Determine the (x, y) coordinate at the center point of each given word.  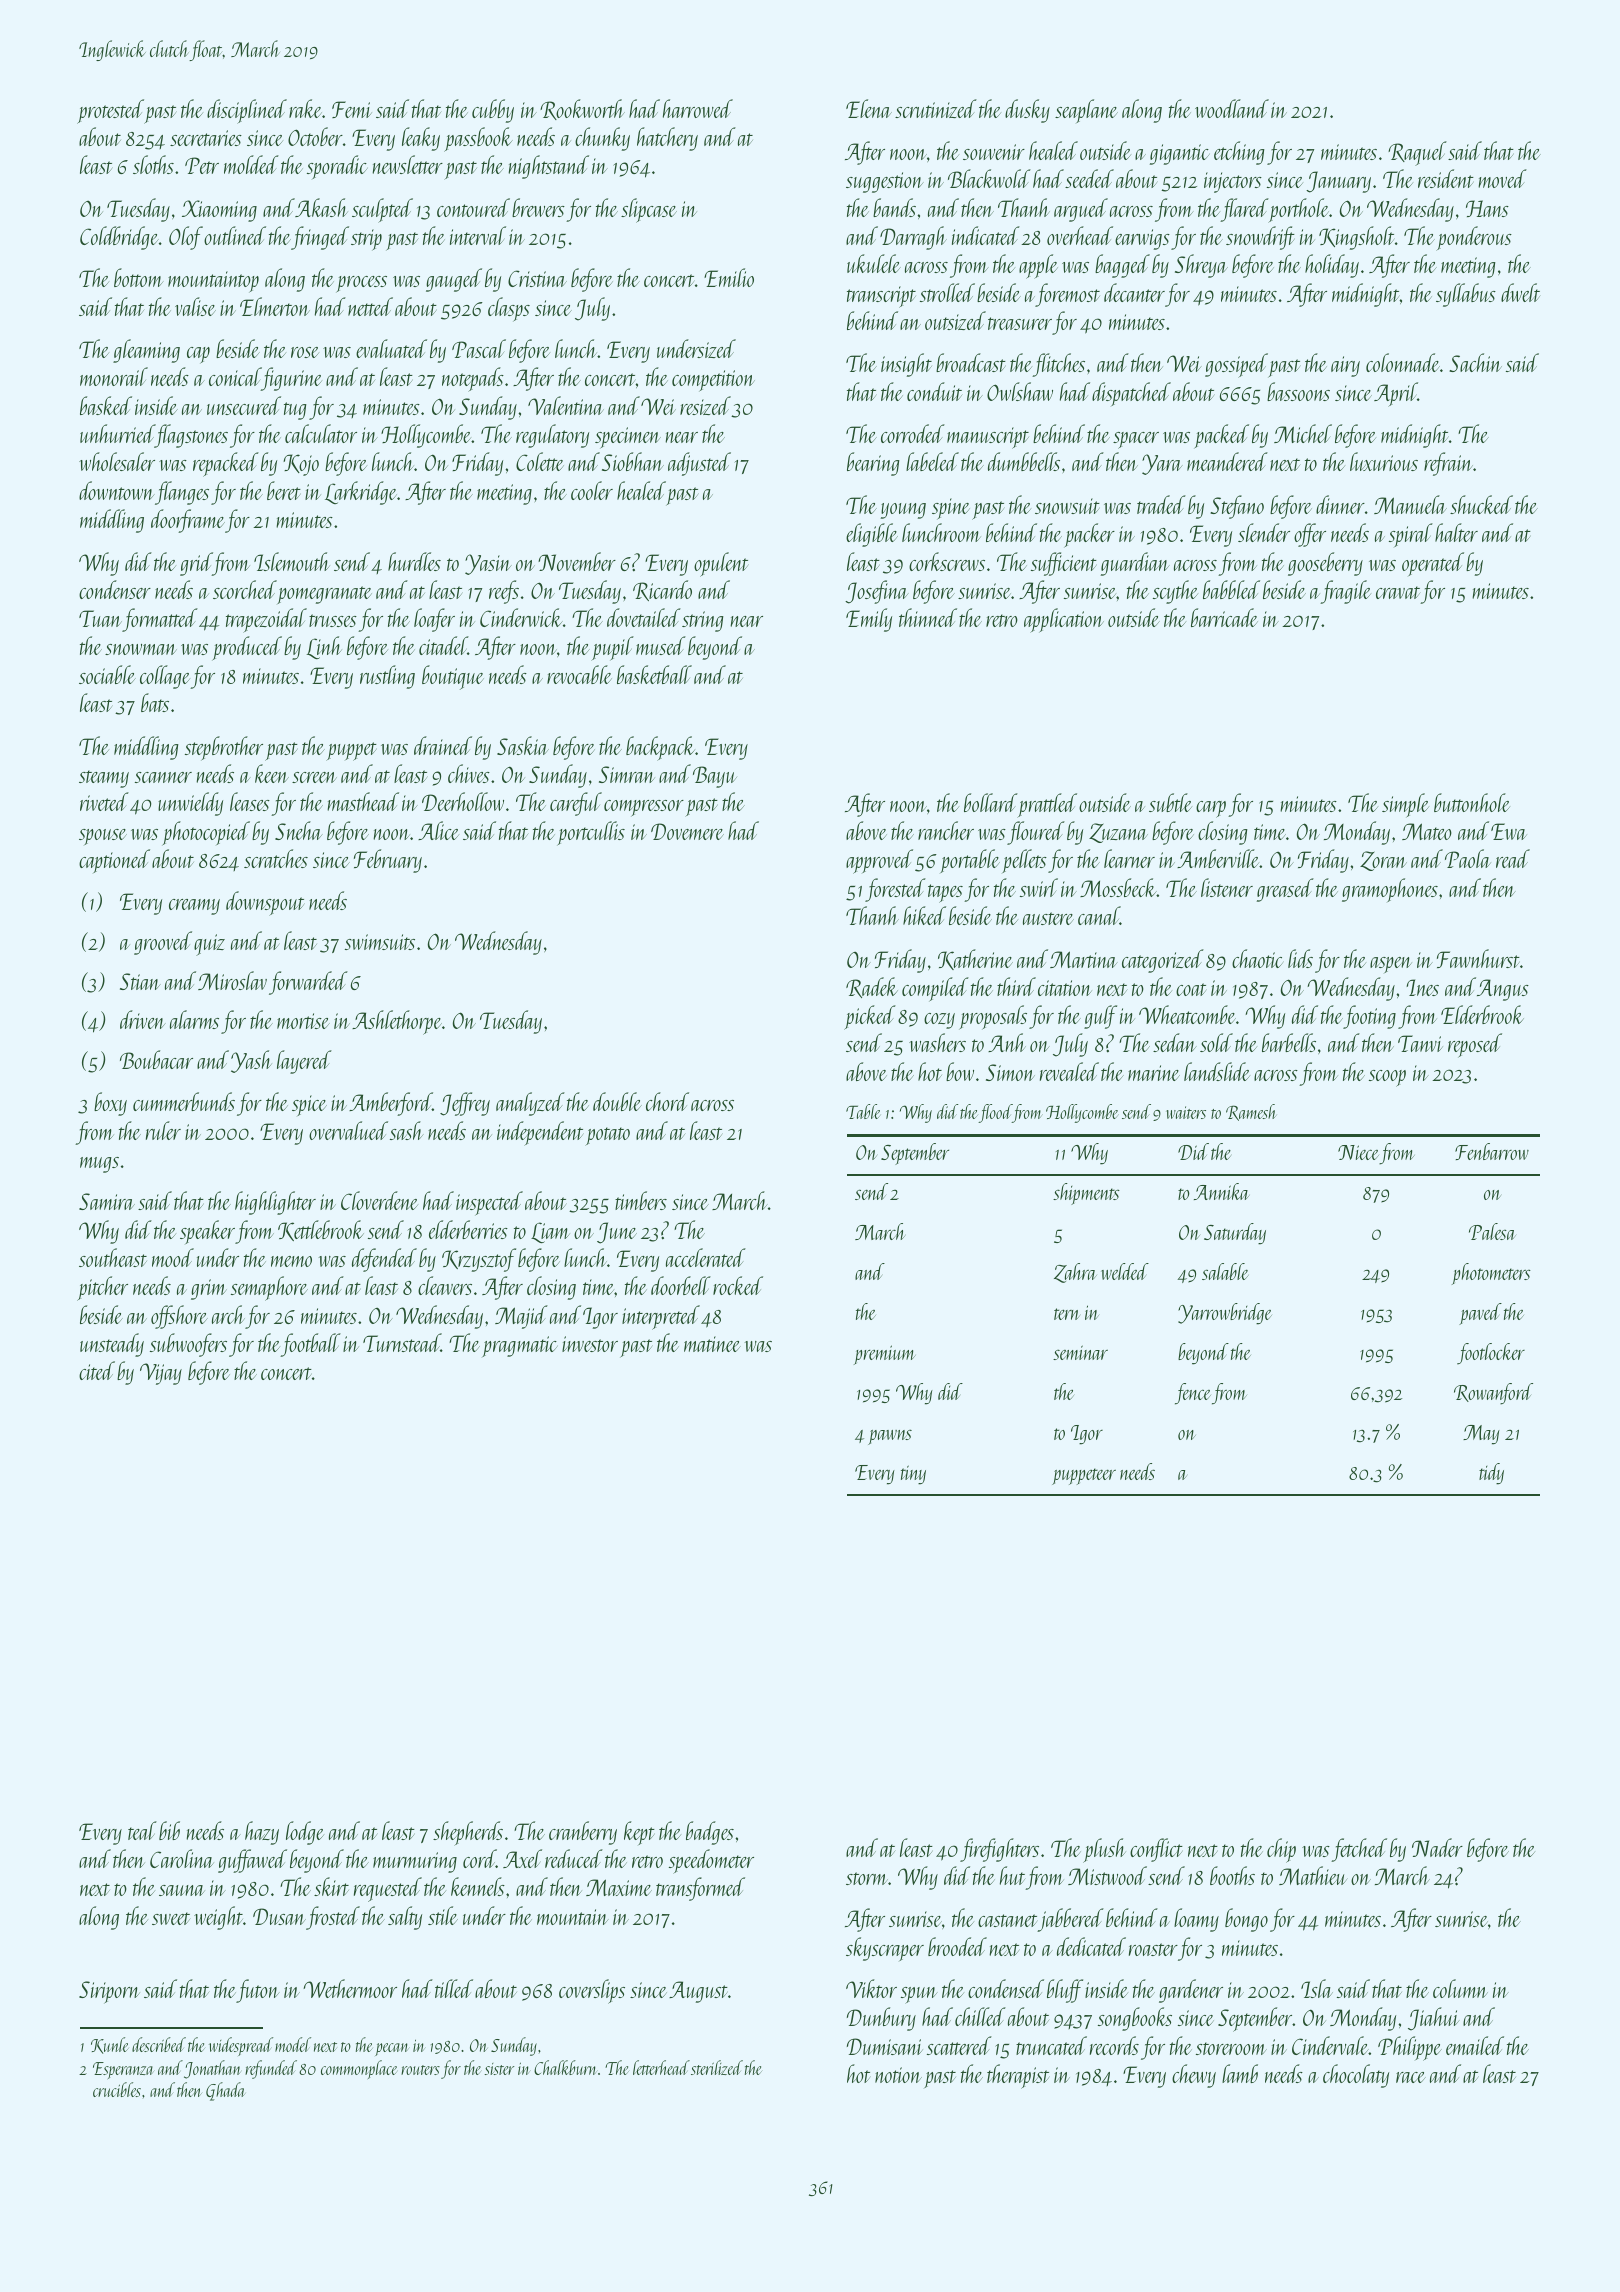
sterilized (717, 2067)
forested (895, 890)
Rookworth (582, 109)
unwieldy (190, 804)
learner (1129, 858)
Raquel (1417, 153)
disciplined (247, 111)
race (1411, 2077)
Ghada (225, 2091)
